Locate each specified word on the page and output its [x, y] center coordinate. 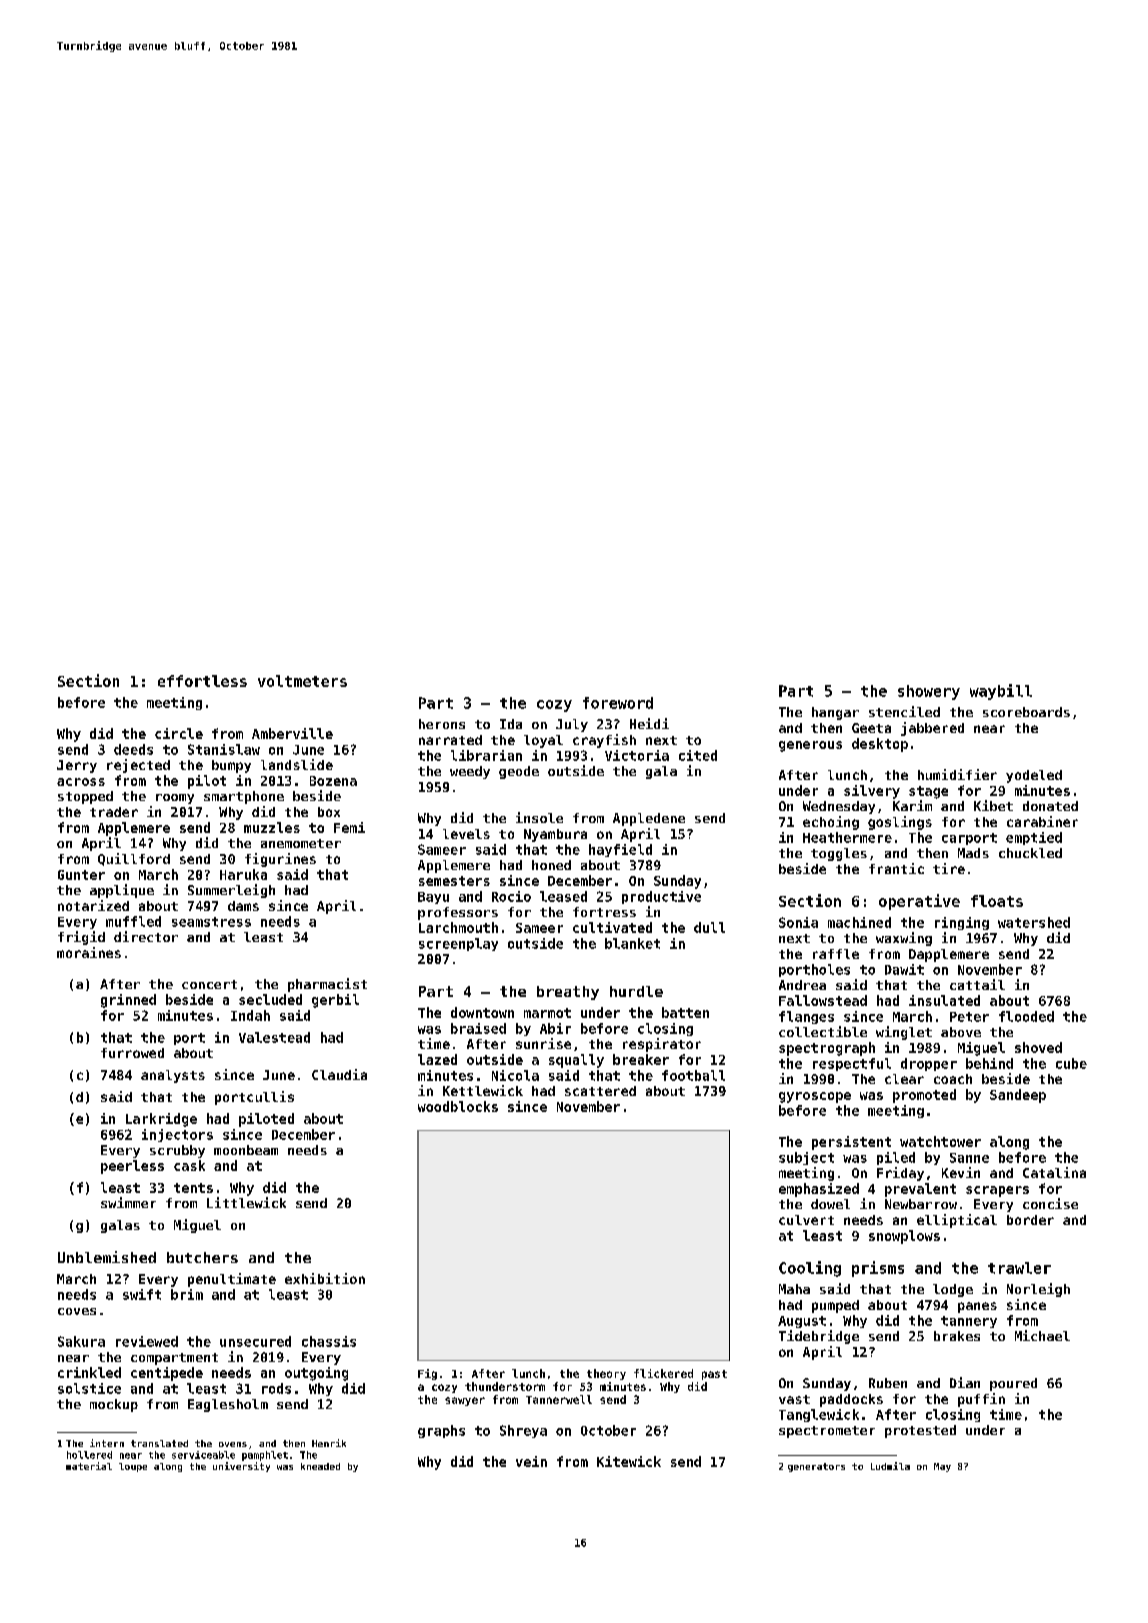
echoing [831, 823]
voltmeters [302, 681]
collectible [823, 1031]
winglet [904, 1033]
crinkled [89, 1372]
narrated [450, 740]
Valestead [274, 1037]
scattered [600, 1091]
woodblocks [458, 1106]
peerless [132, 1167]
